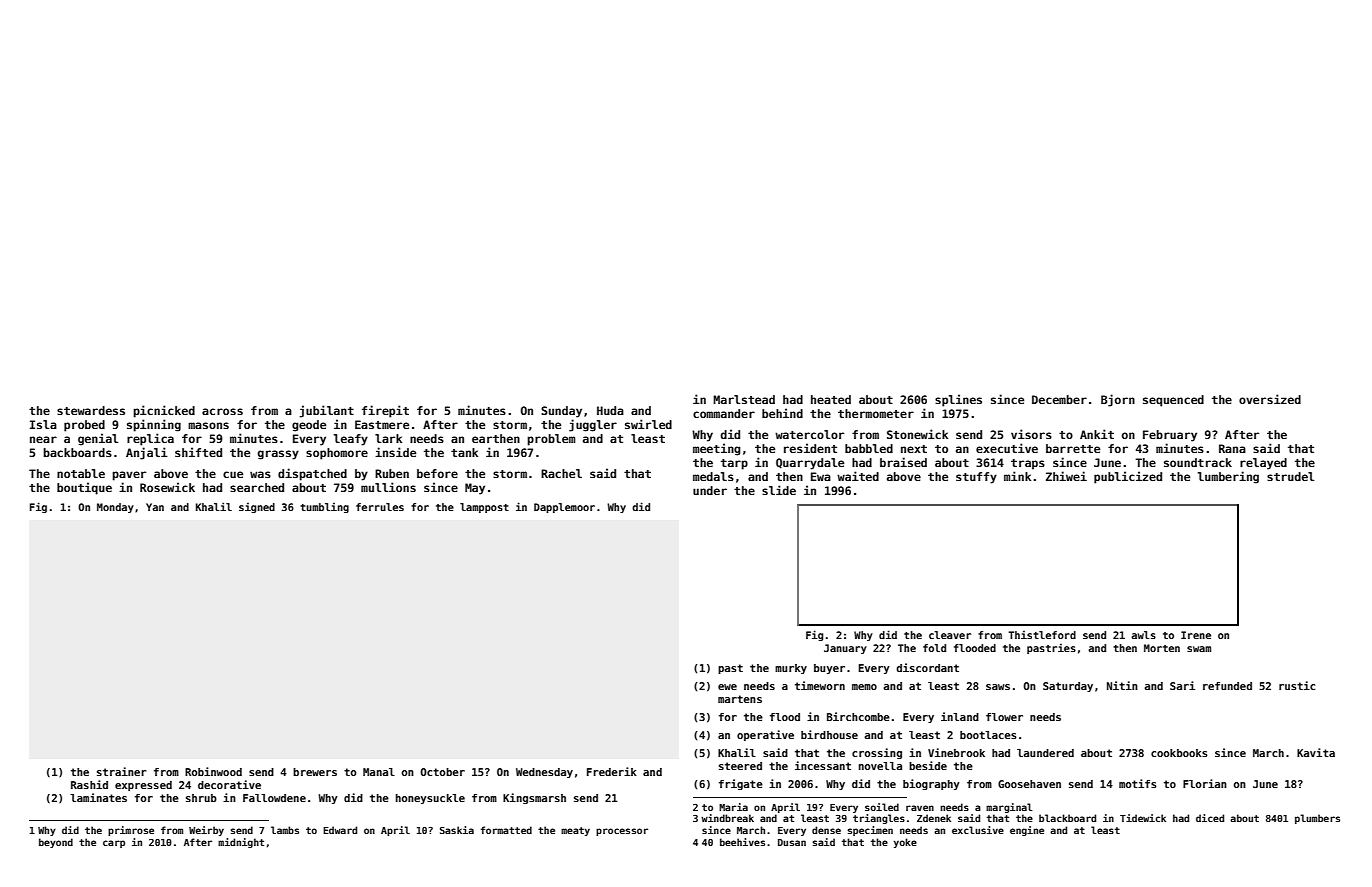  What do you see at coordinates (1317, 819) in the image?
I see `plumbers` at bounding box center [1317, 819].
